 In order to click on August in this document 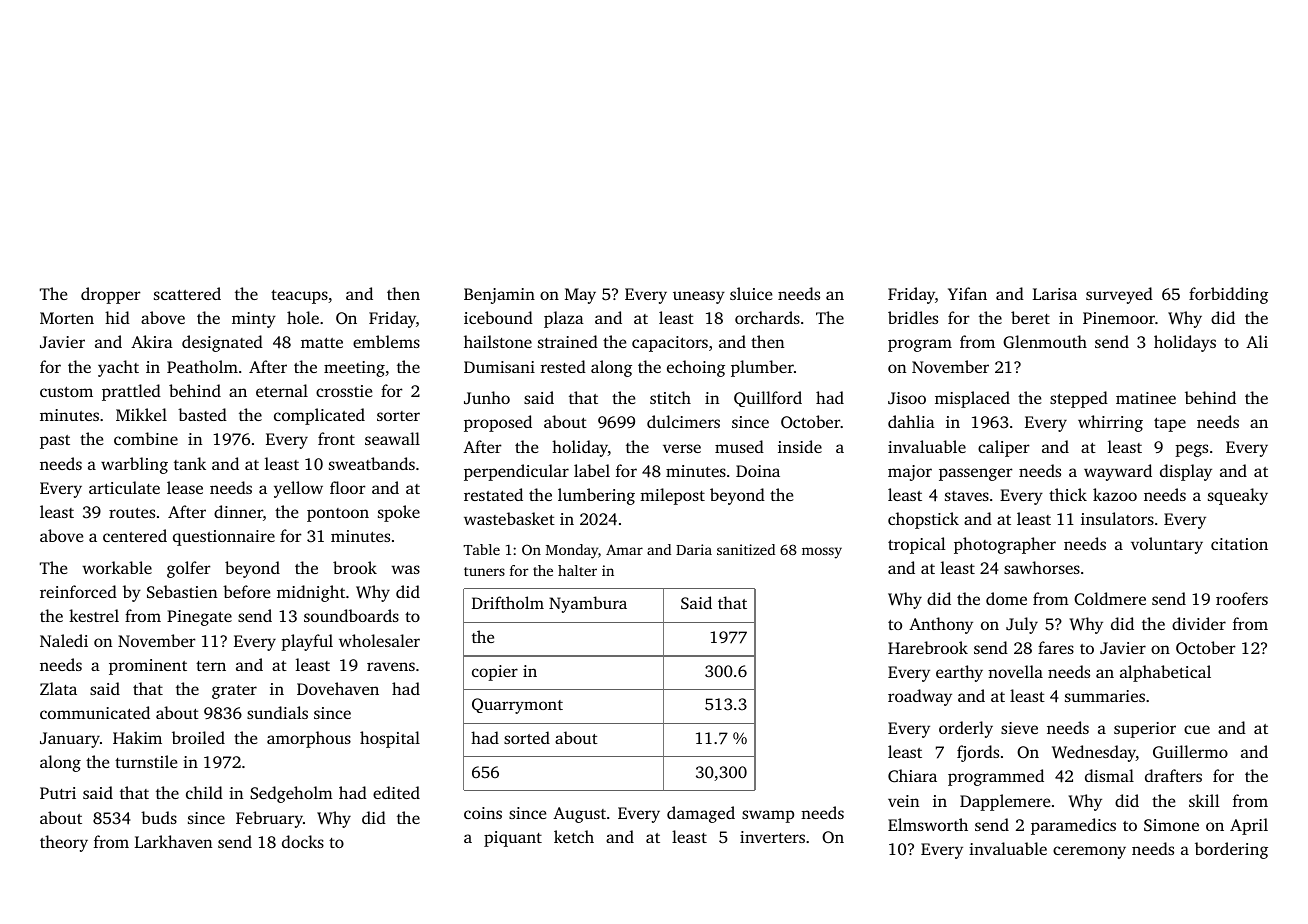, I will do `click(579, 815)`.
